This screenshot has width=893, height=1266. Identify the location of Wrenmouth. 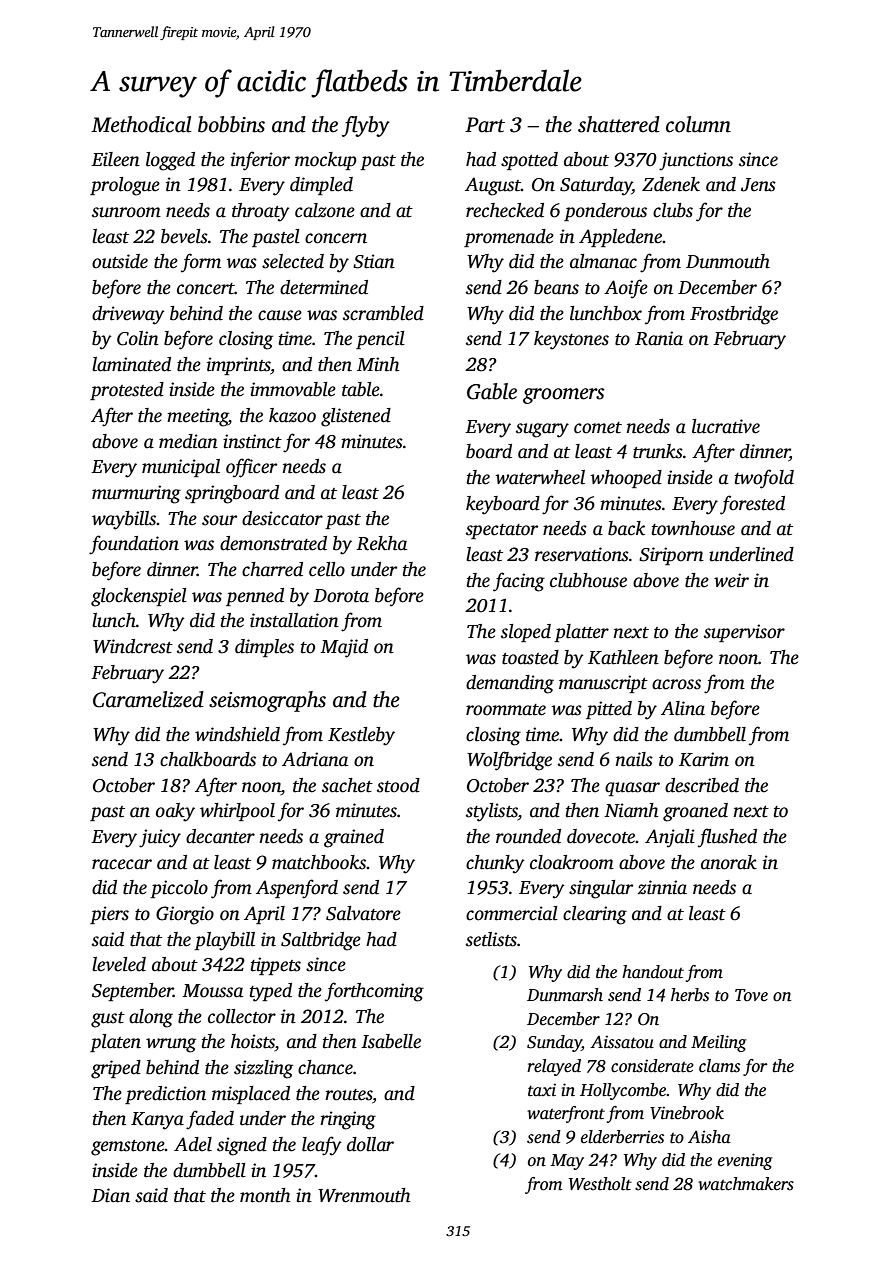
(364, 1195).
